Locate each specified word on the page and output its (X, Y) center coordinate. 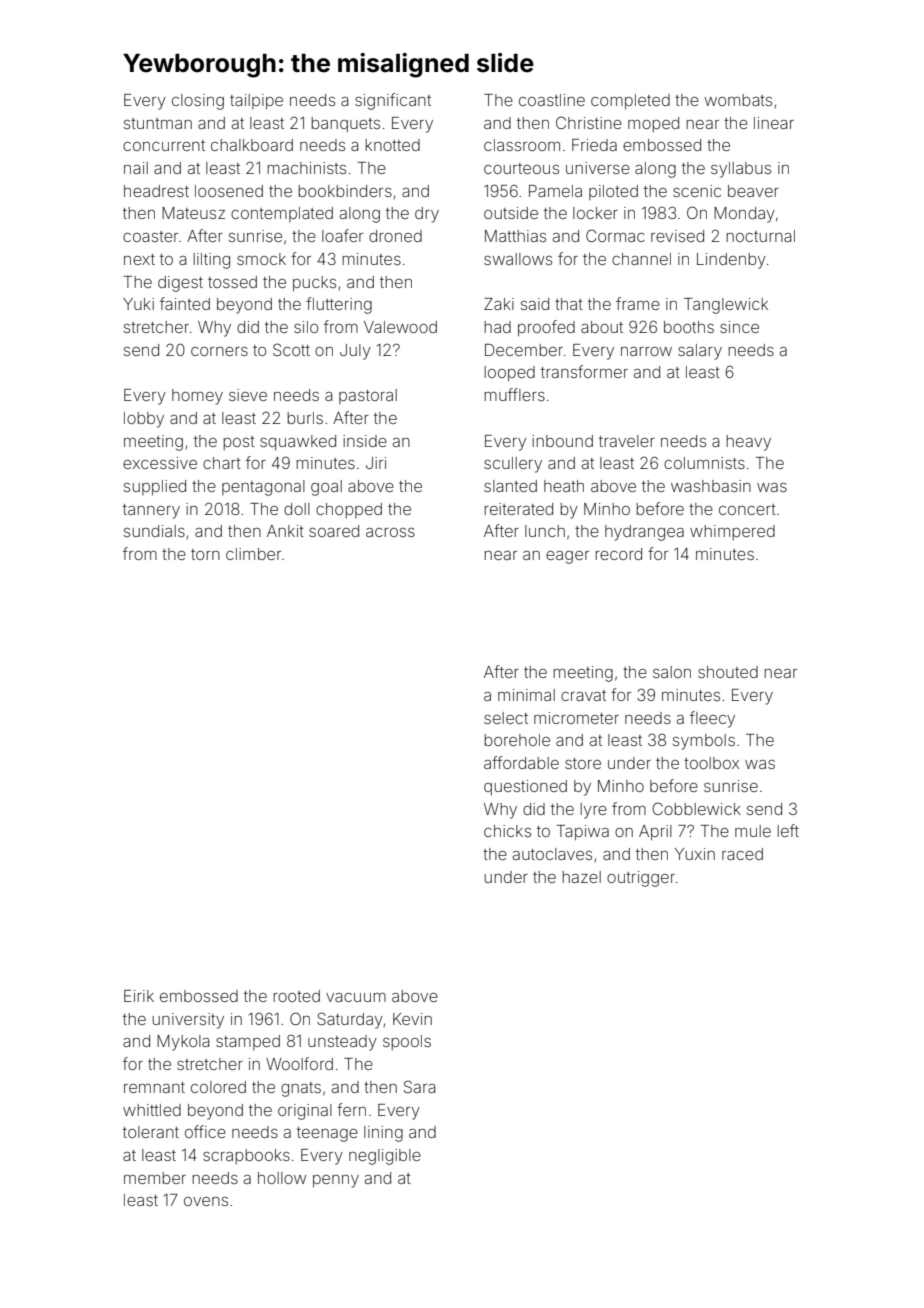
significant (393, 101)
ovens (206, 1201)
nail (136, 168)
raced (742, 854)
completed (630, 102)
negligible (385, 1157)
